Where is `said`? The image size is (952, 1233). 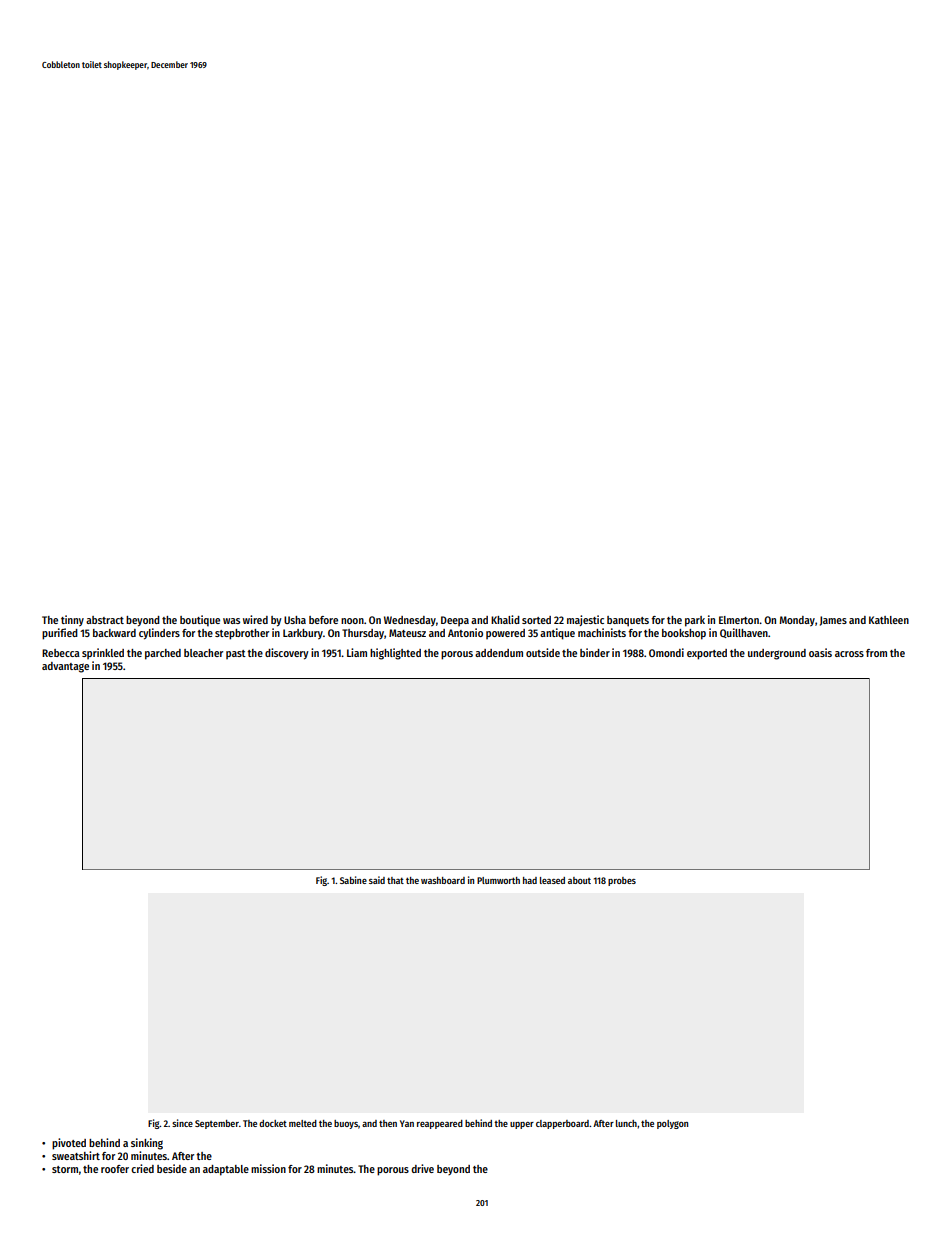 said is located at coordinates (377, 880).
